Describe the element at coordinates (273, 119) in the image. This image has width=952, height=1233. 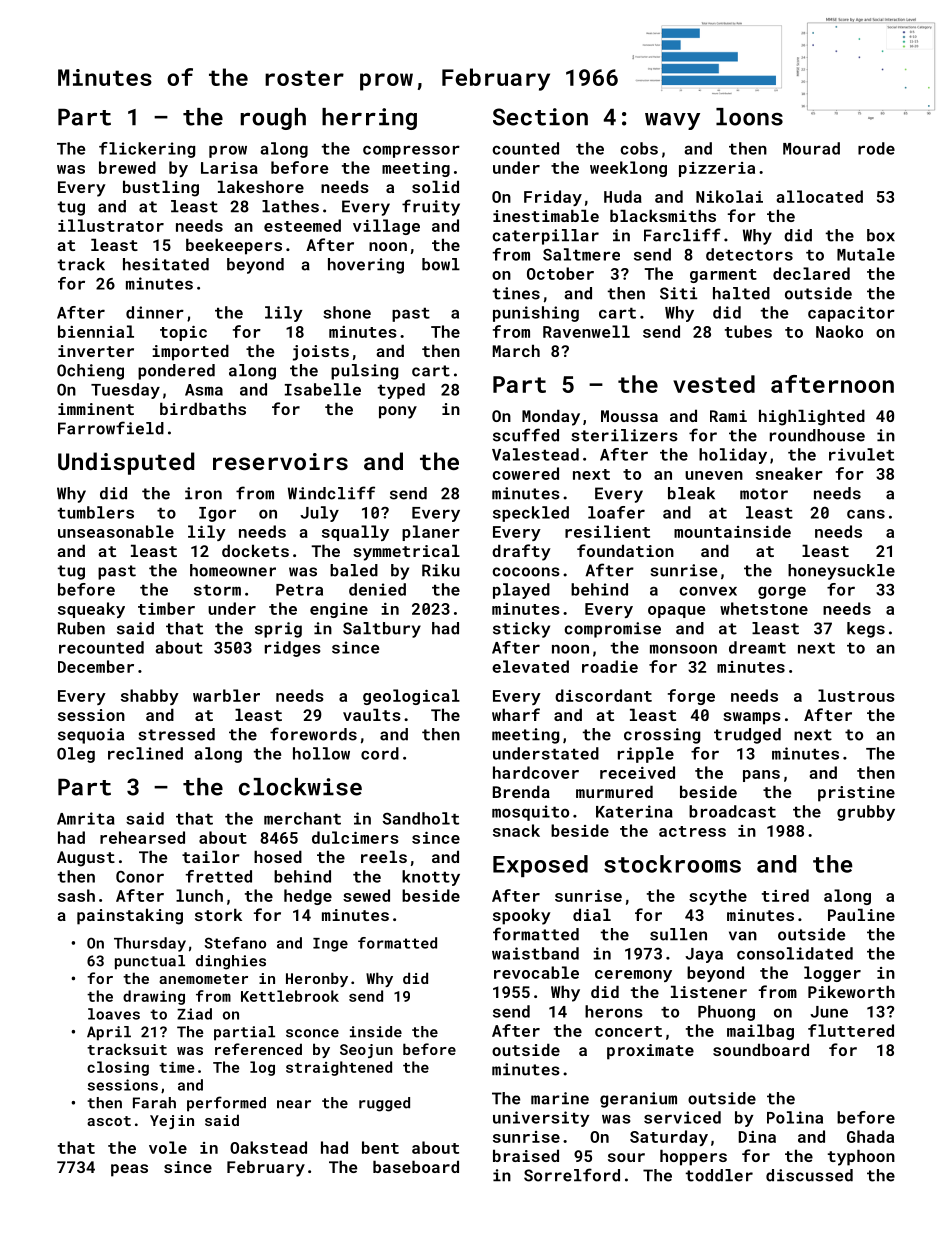
I see `rough` at that location.
